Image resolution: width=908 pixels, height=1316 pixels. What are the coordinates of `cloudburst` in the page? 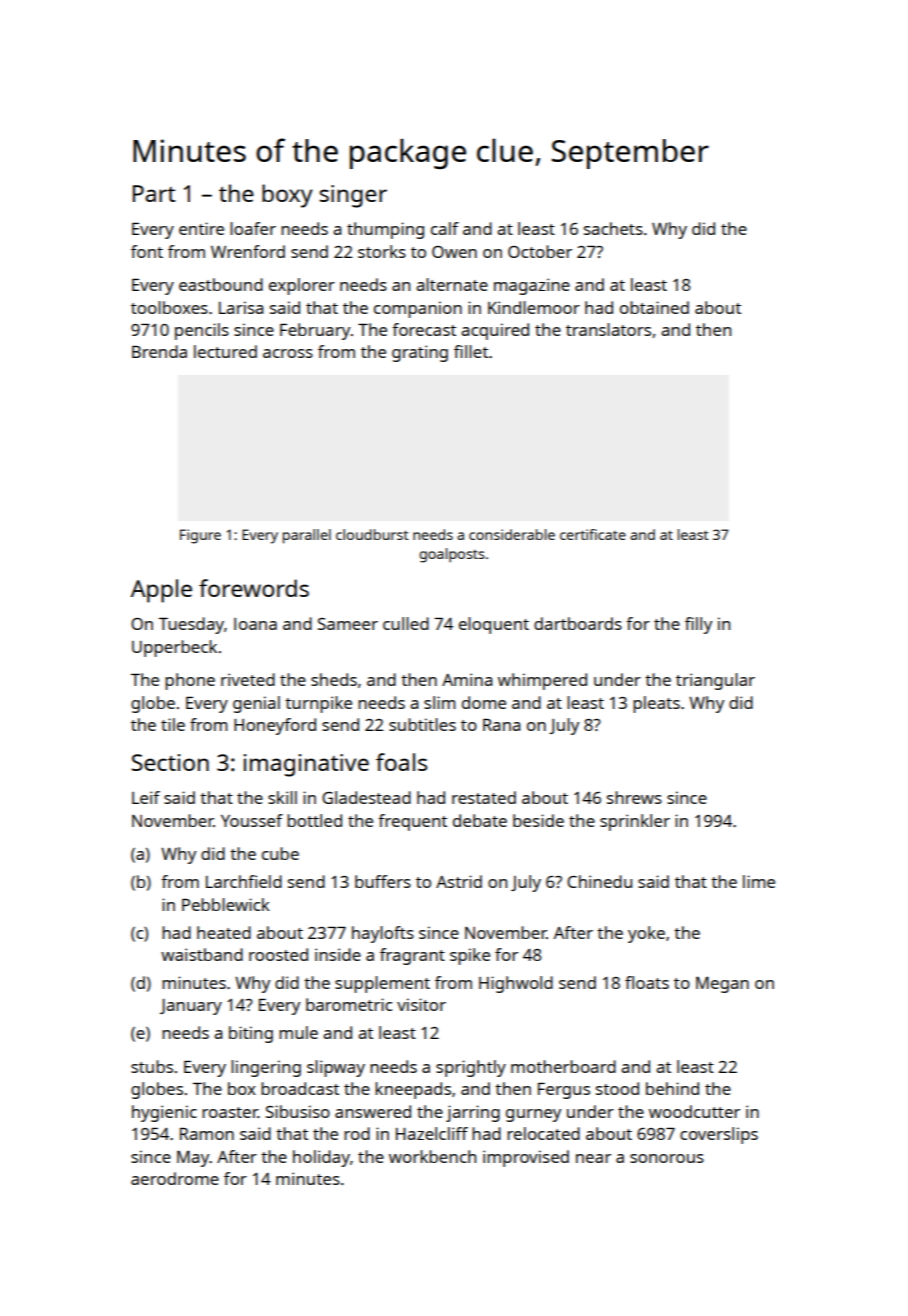 It's located at (372, 534).
